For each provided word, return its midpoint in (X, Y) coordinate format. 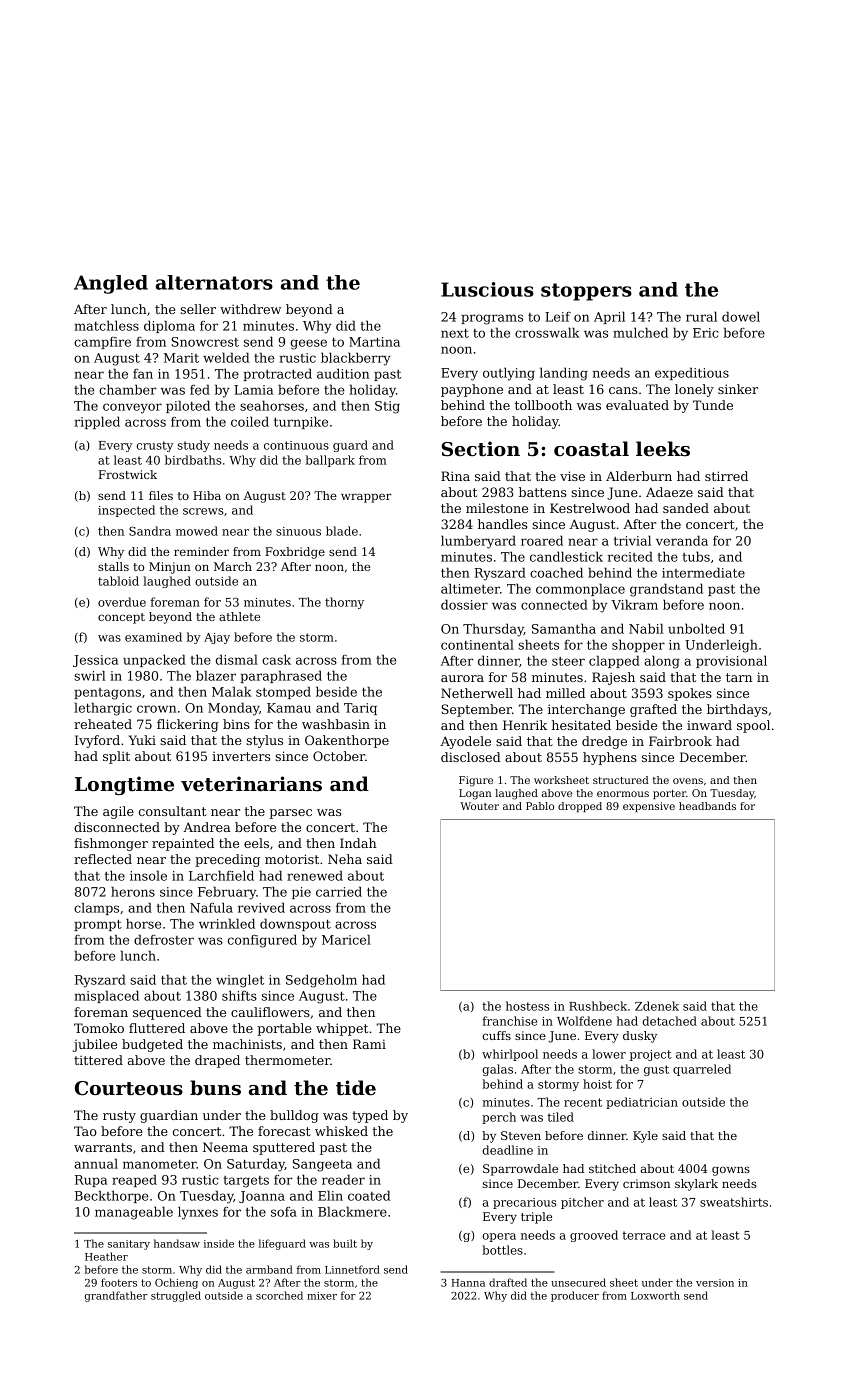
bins (236, 724)
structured (621, 780)
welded (226, 357)
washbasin (336, 724)
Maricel (346, 939)
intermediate (703, 572)
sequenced (167, 1013)
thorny (344, 603)
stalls (113, 566)
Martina (374, 342)
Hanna (468, 1283)
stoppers (586, 292)
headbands (707, 806)
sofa (284, 1212)
